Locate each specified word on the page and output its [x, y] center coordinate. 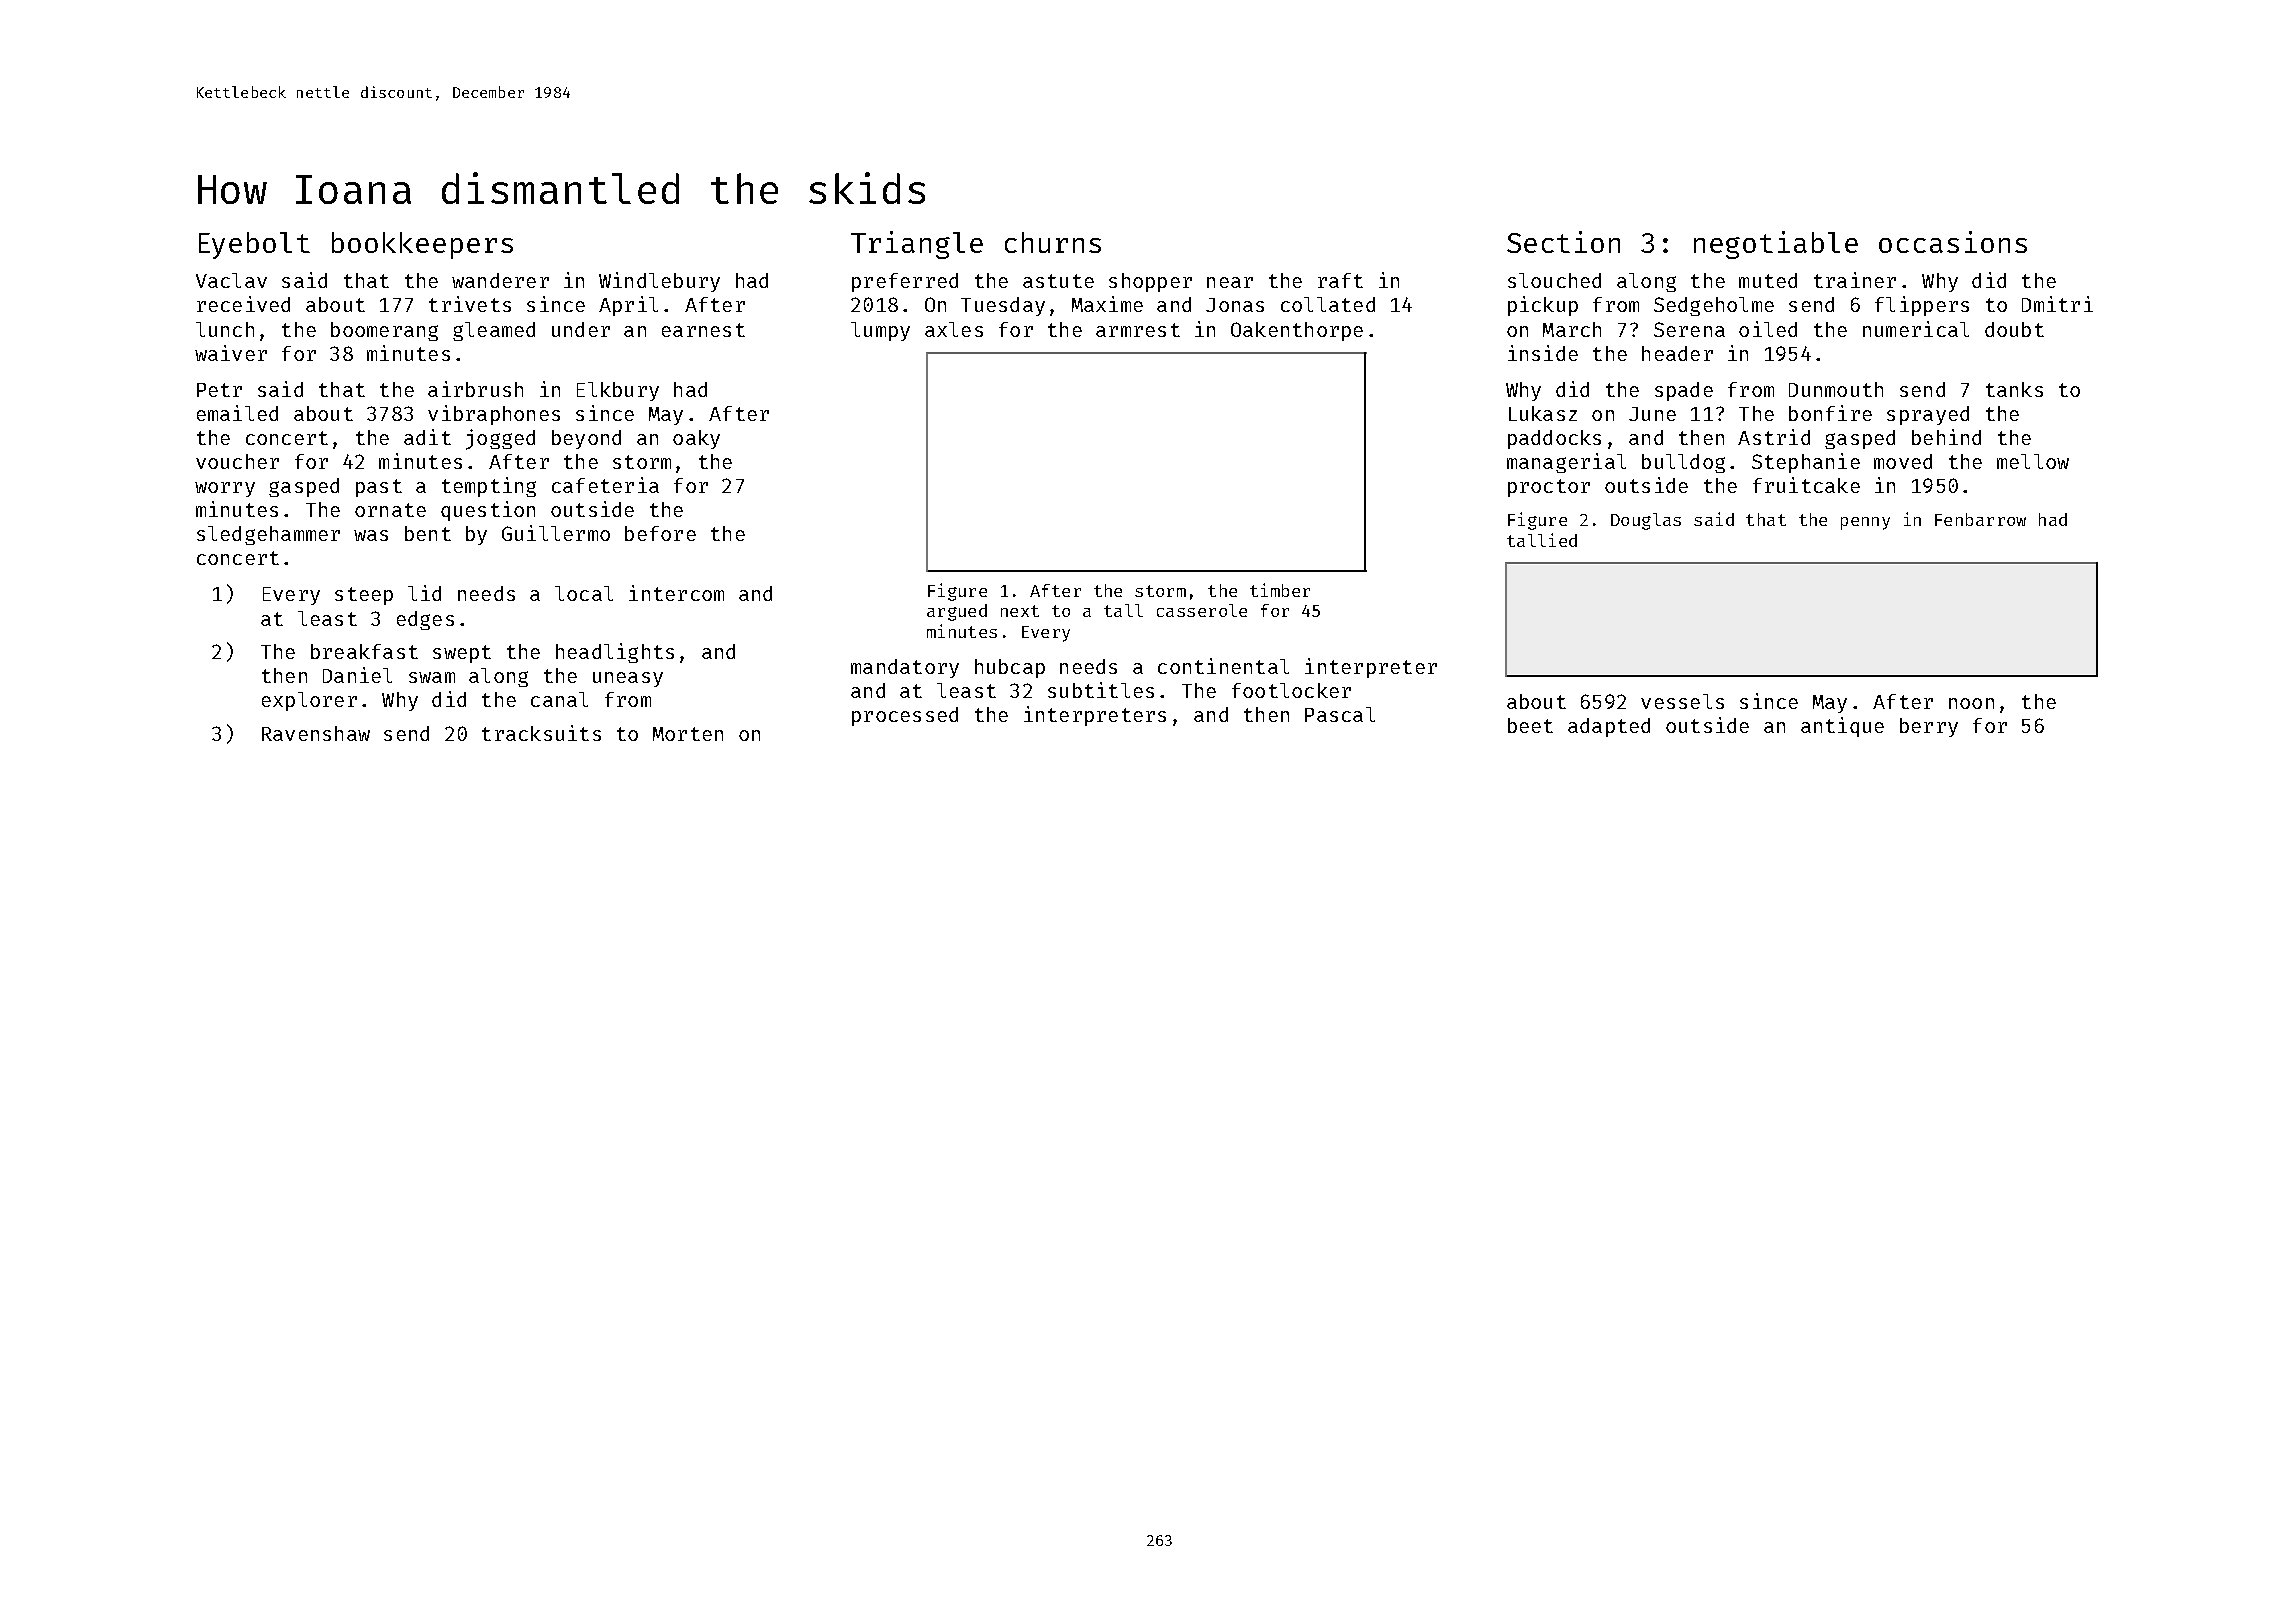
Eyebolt [254, 245]
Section [1563, 242]
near [1230, 282]
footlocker [1291, 690]
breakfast [364, 651]
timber [1280, 590]
